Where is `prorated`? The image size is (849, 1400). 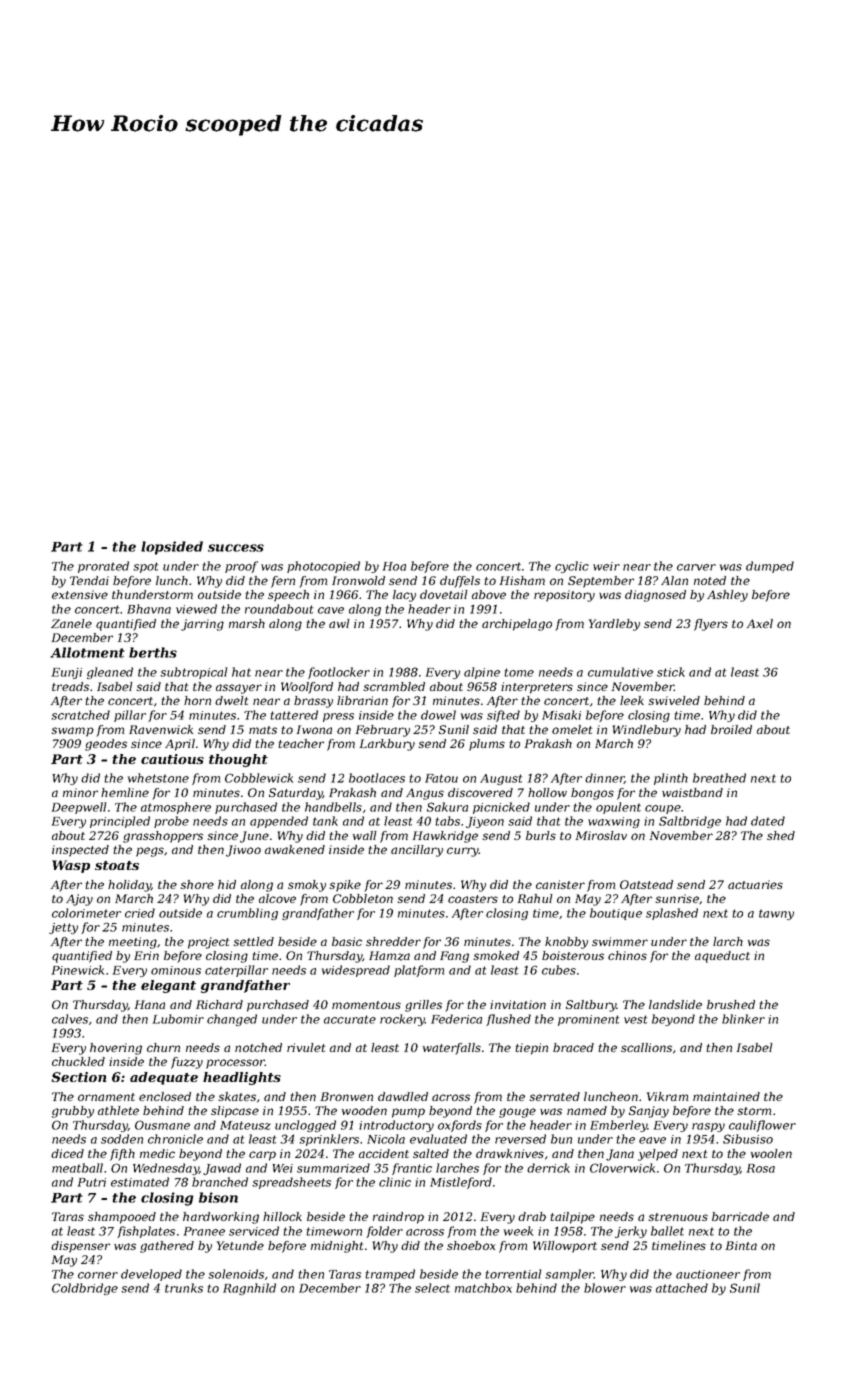
prorated is located at coordinates (103, 567).
